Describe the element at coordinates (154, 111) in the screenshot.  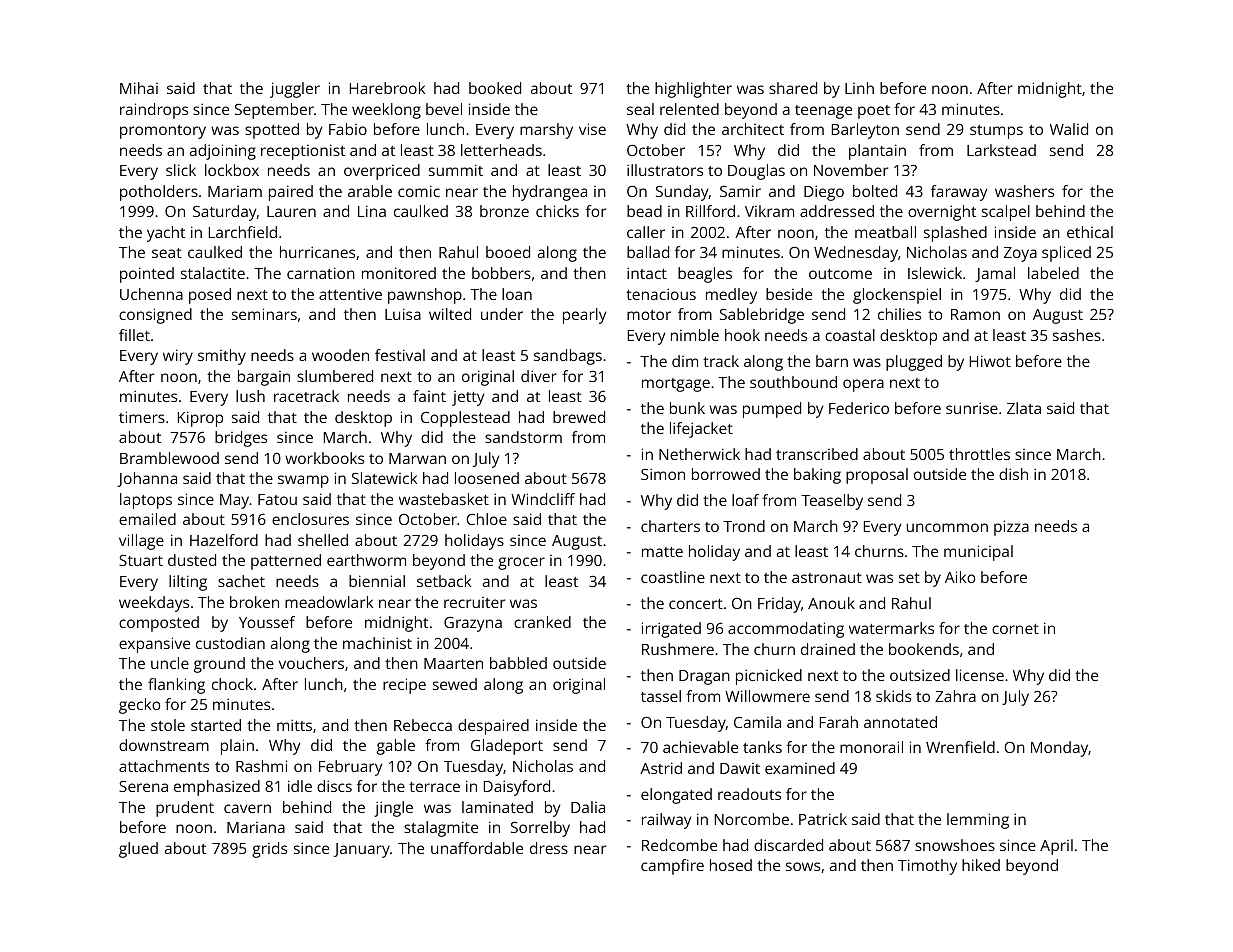
I see `raindrops` at that location.
